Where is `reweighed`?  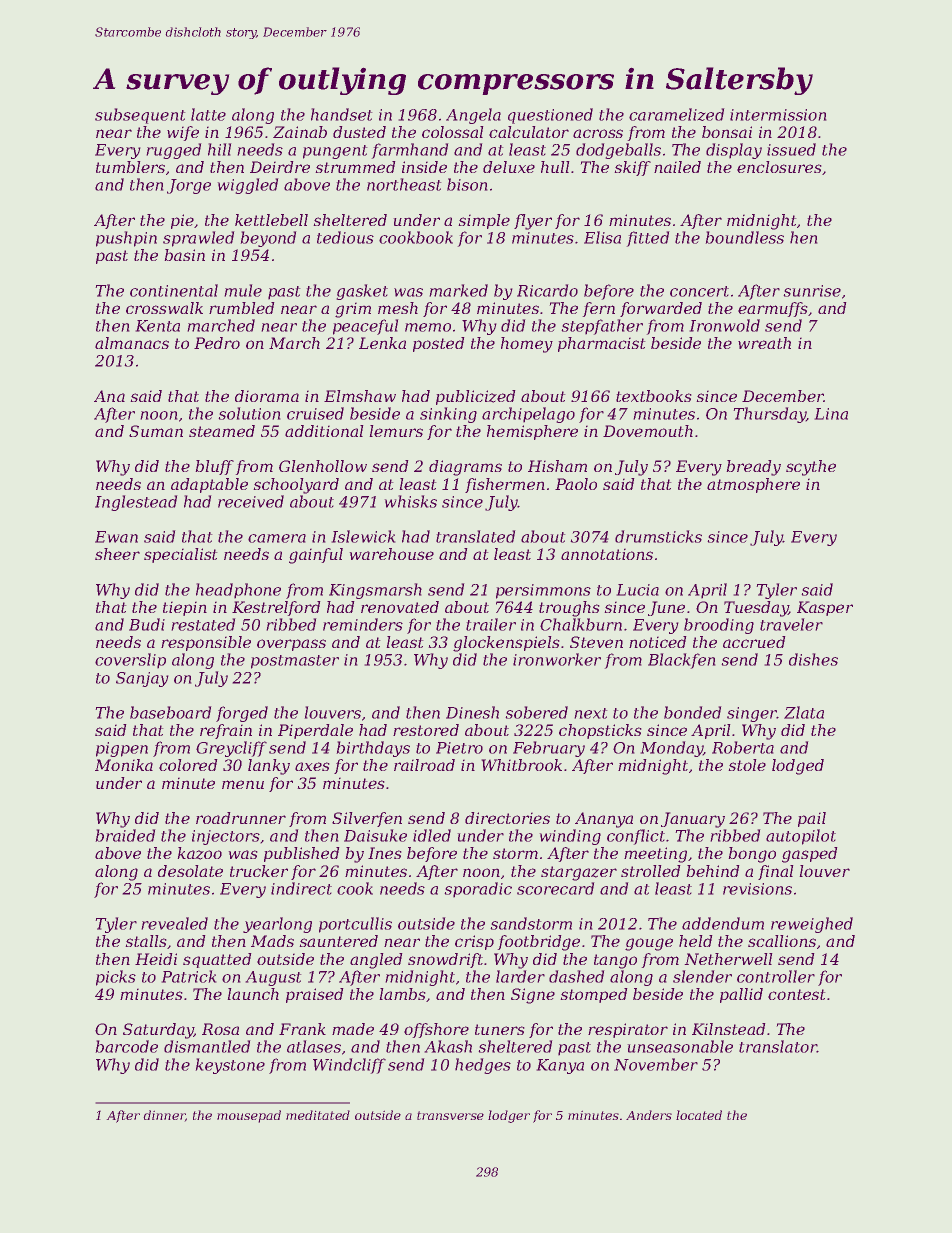
reweighed is located at coordinates (812, 925).
